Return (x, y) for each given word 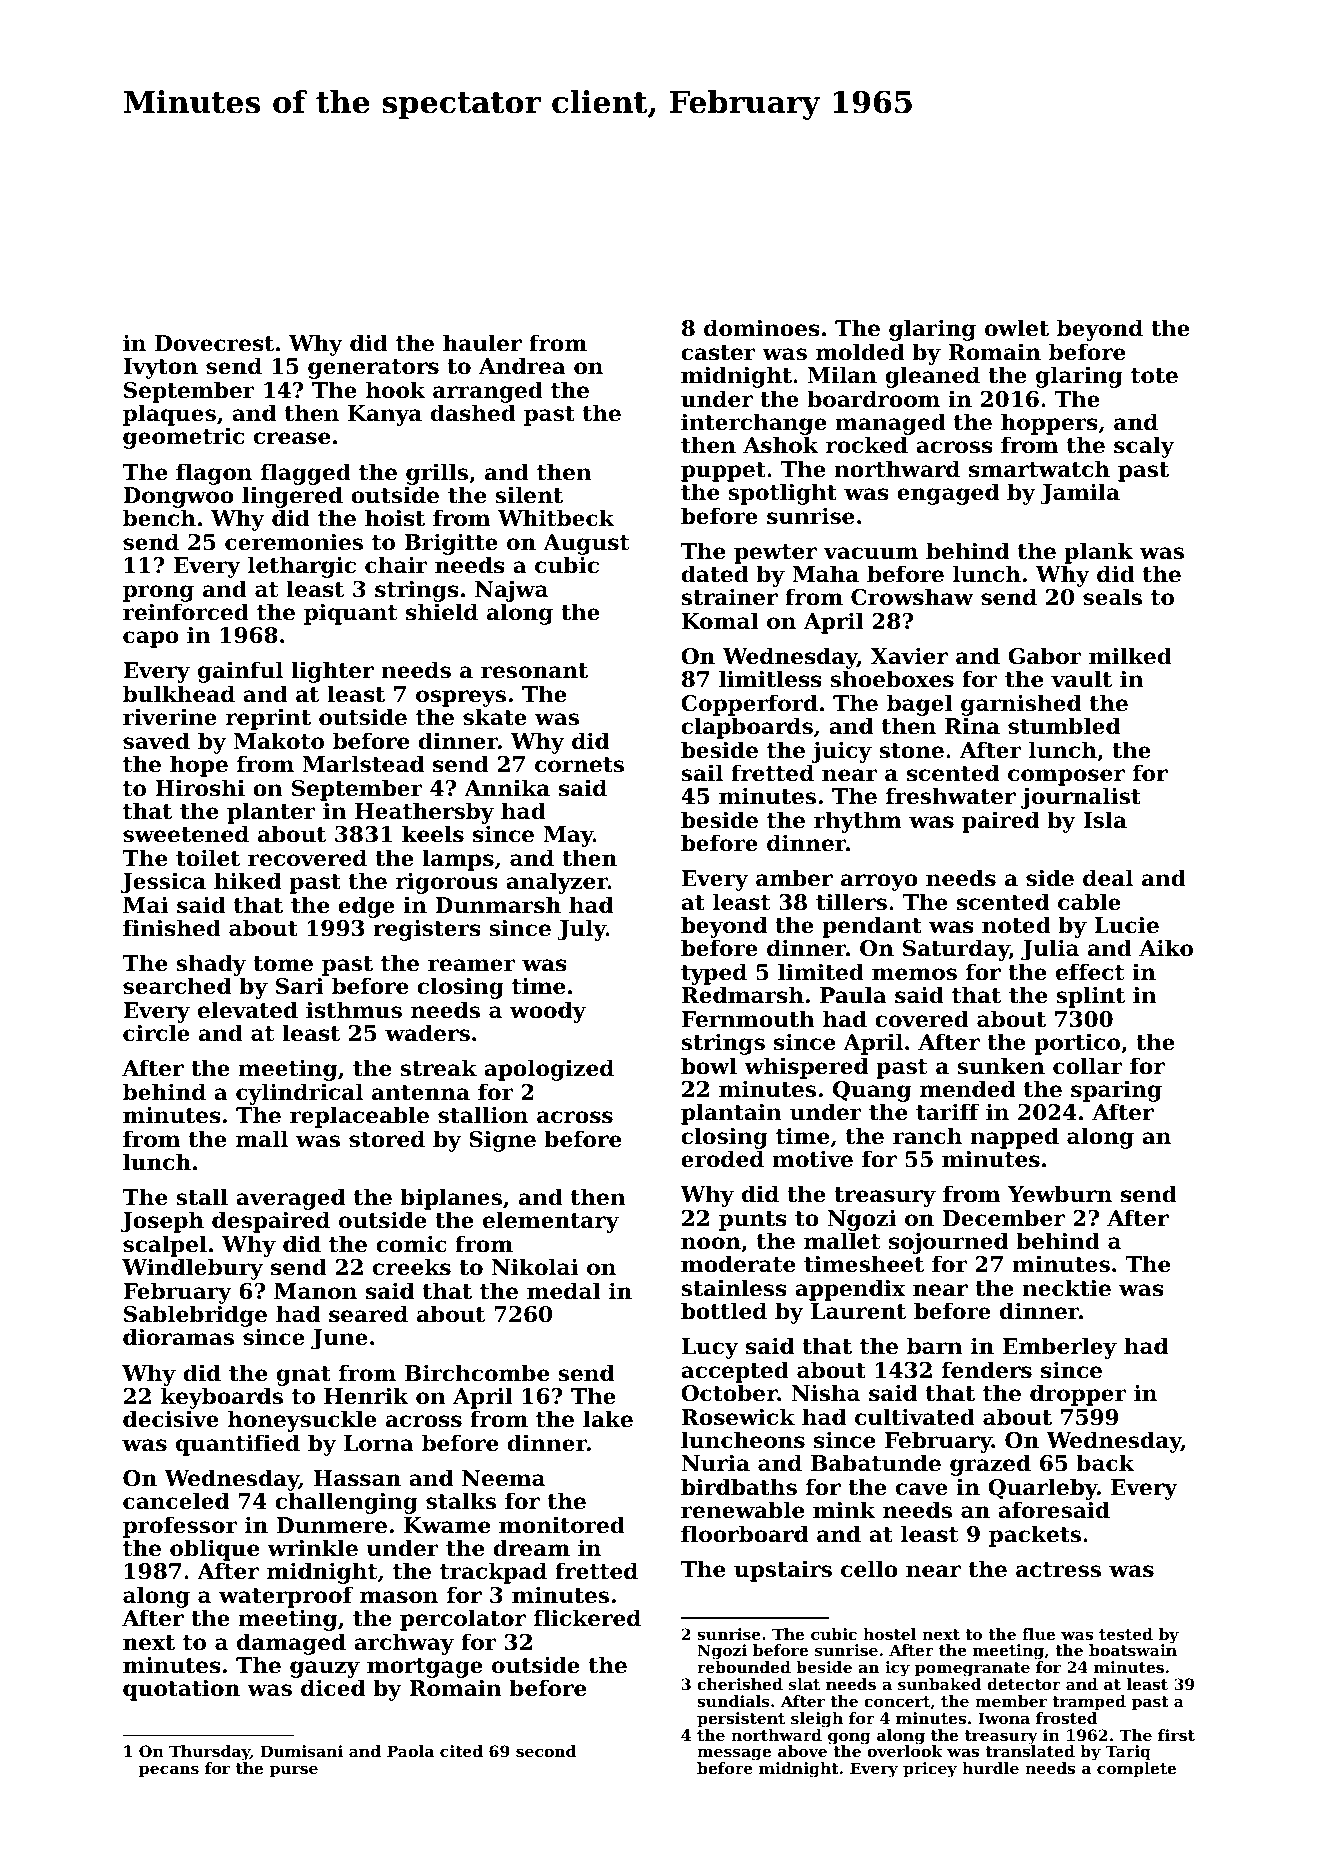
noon (711, 1243)
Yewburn (1060, 1194)
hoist (395, 518)
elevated (248, 1010)
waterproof (286, 1597)
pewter (775, 554)
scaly (1144, 447)
